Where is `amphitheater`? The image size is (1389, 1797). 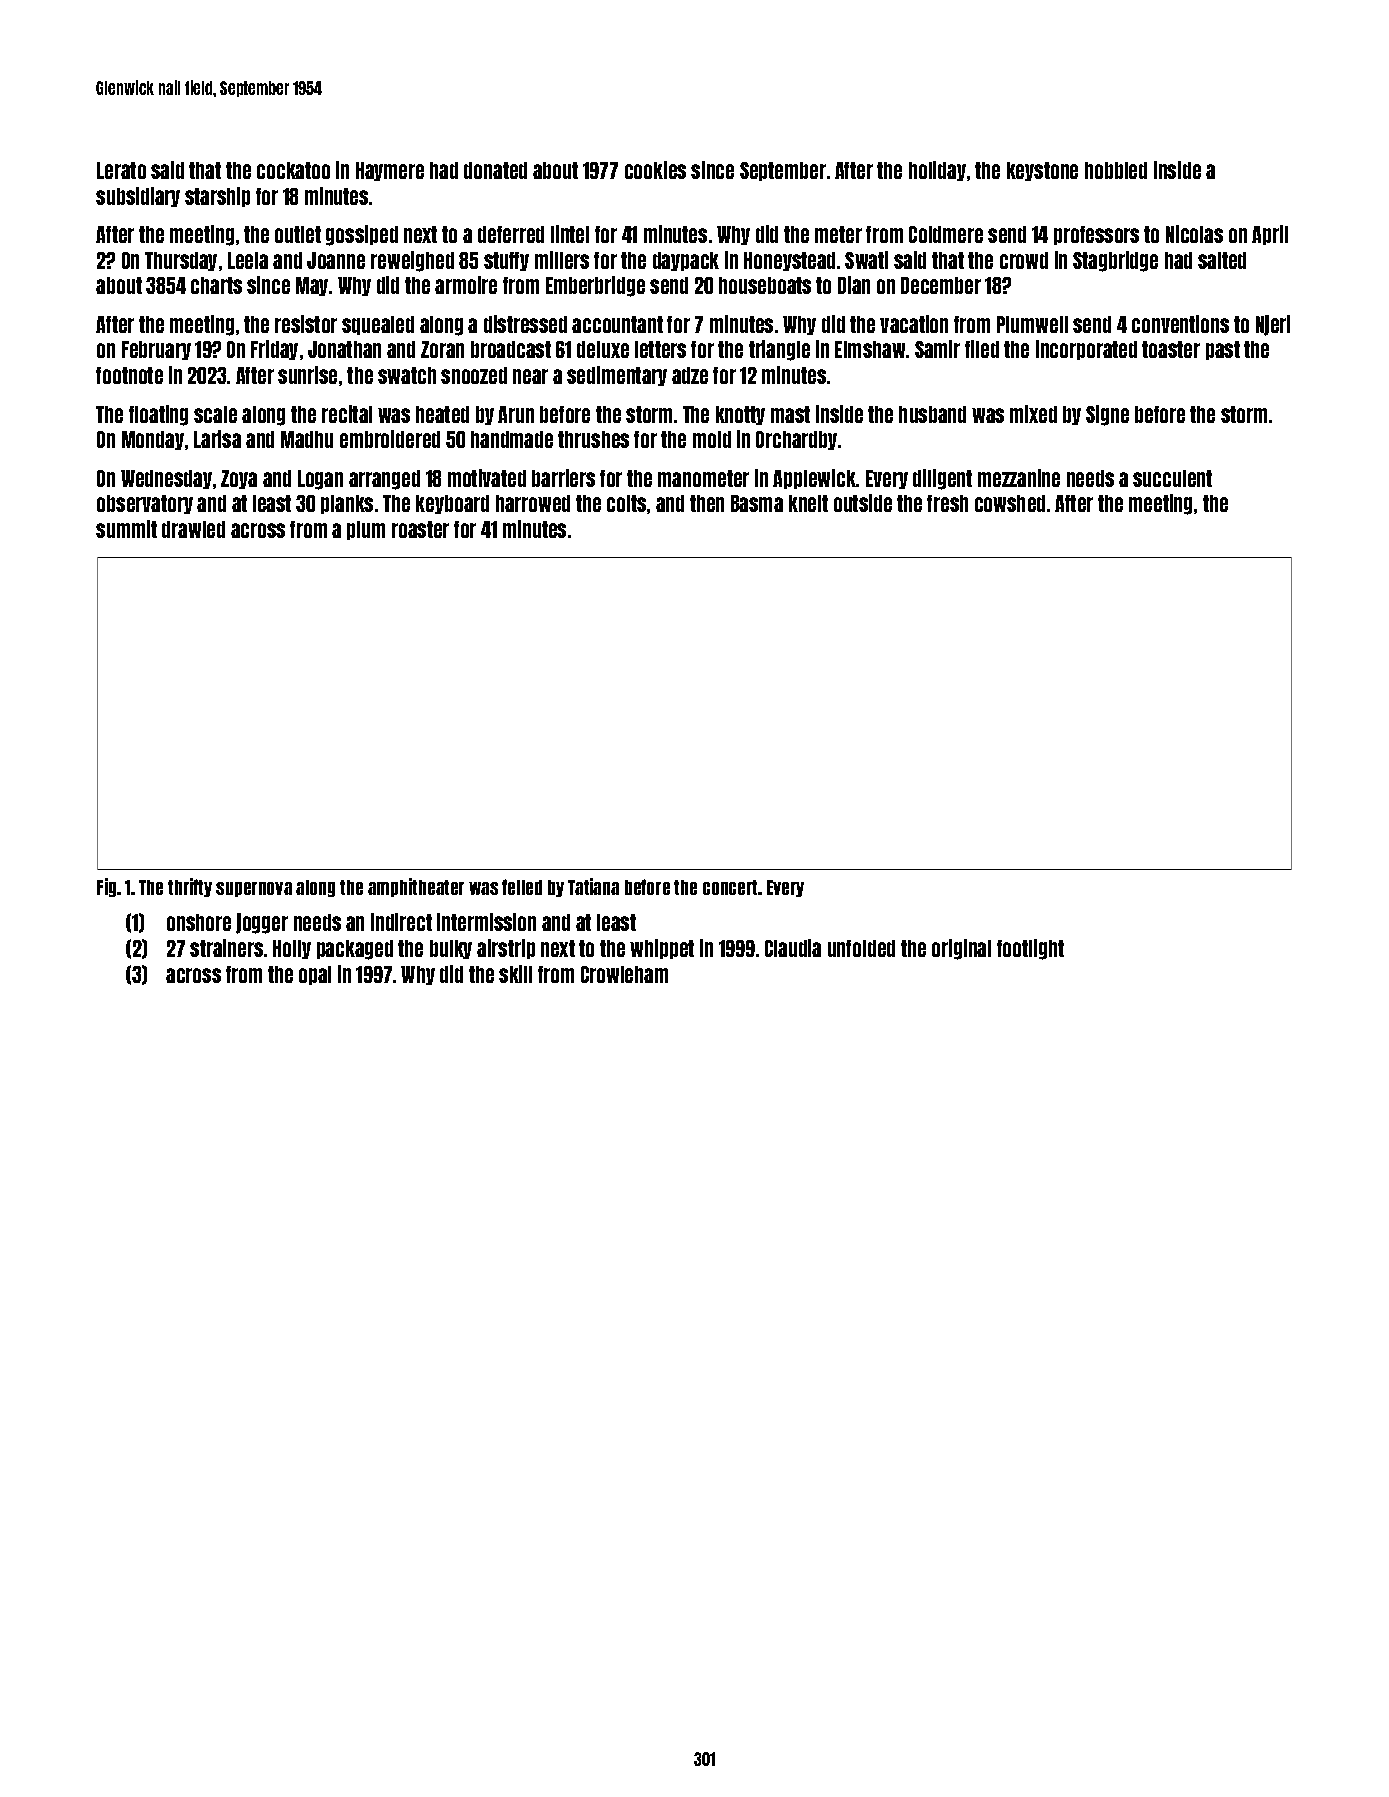 amphitheater is located at coordinates (416, 887).
